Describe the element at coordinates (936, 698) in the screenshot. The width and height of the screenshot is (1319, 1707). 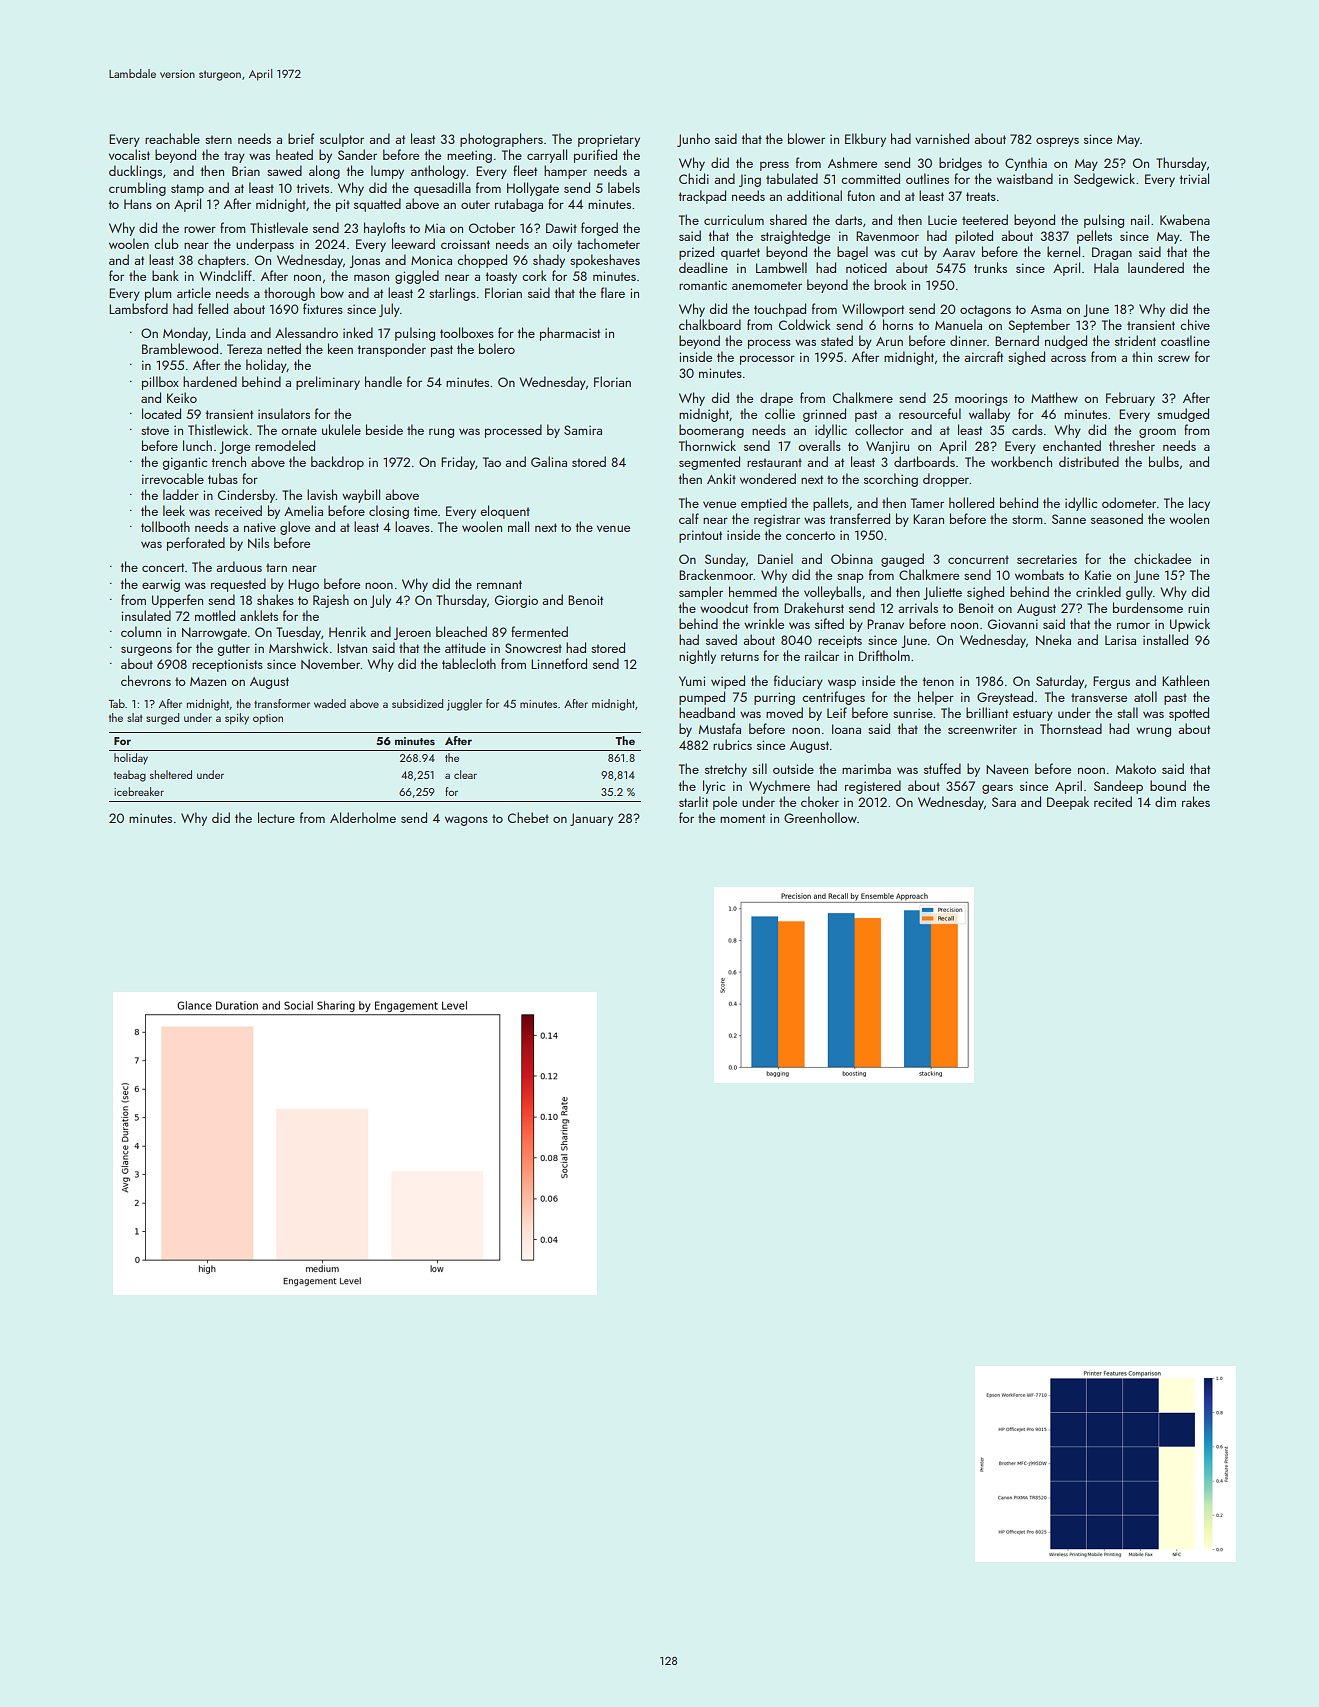
I see `helper` at that location.
